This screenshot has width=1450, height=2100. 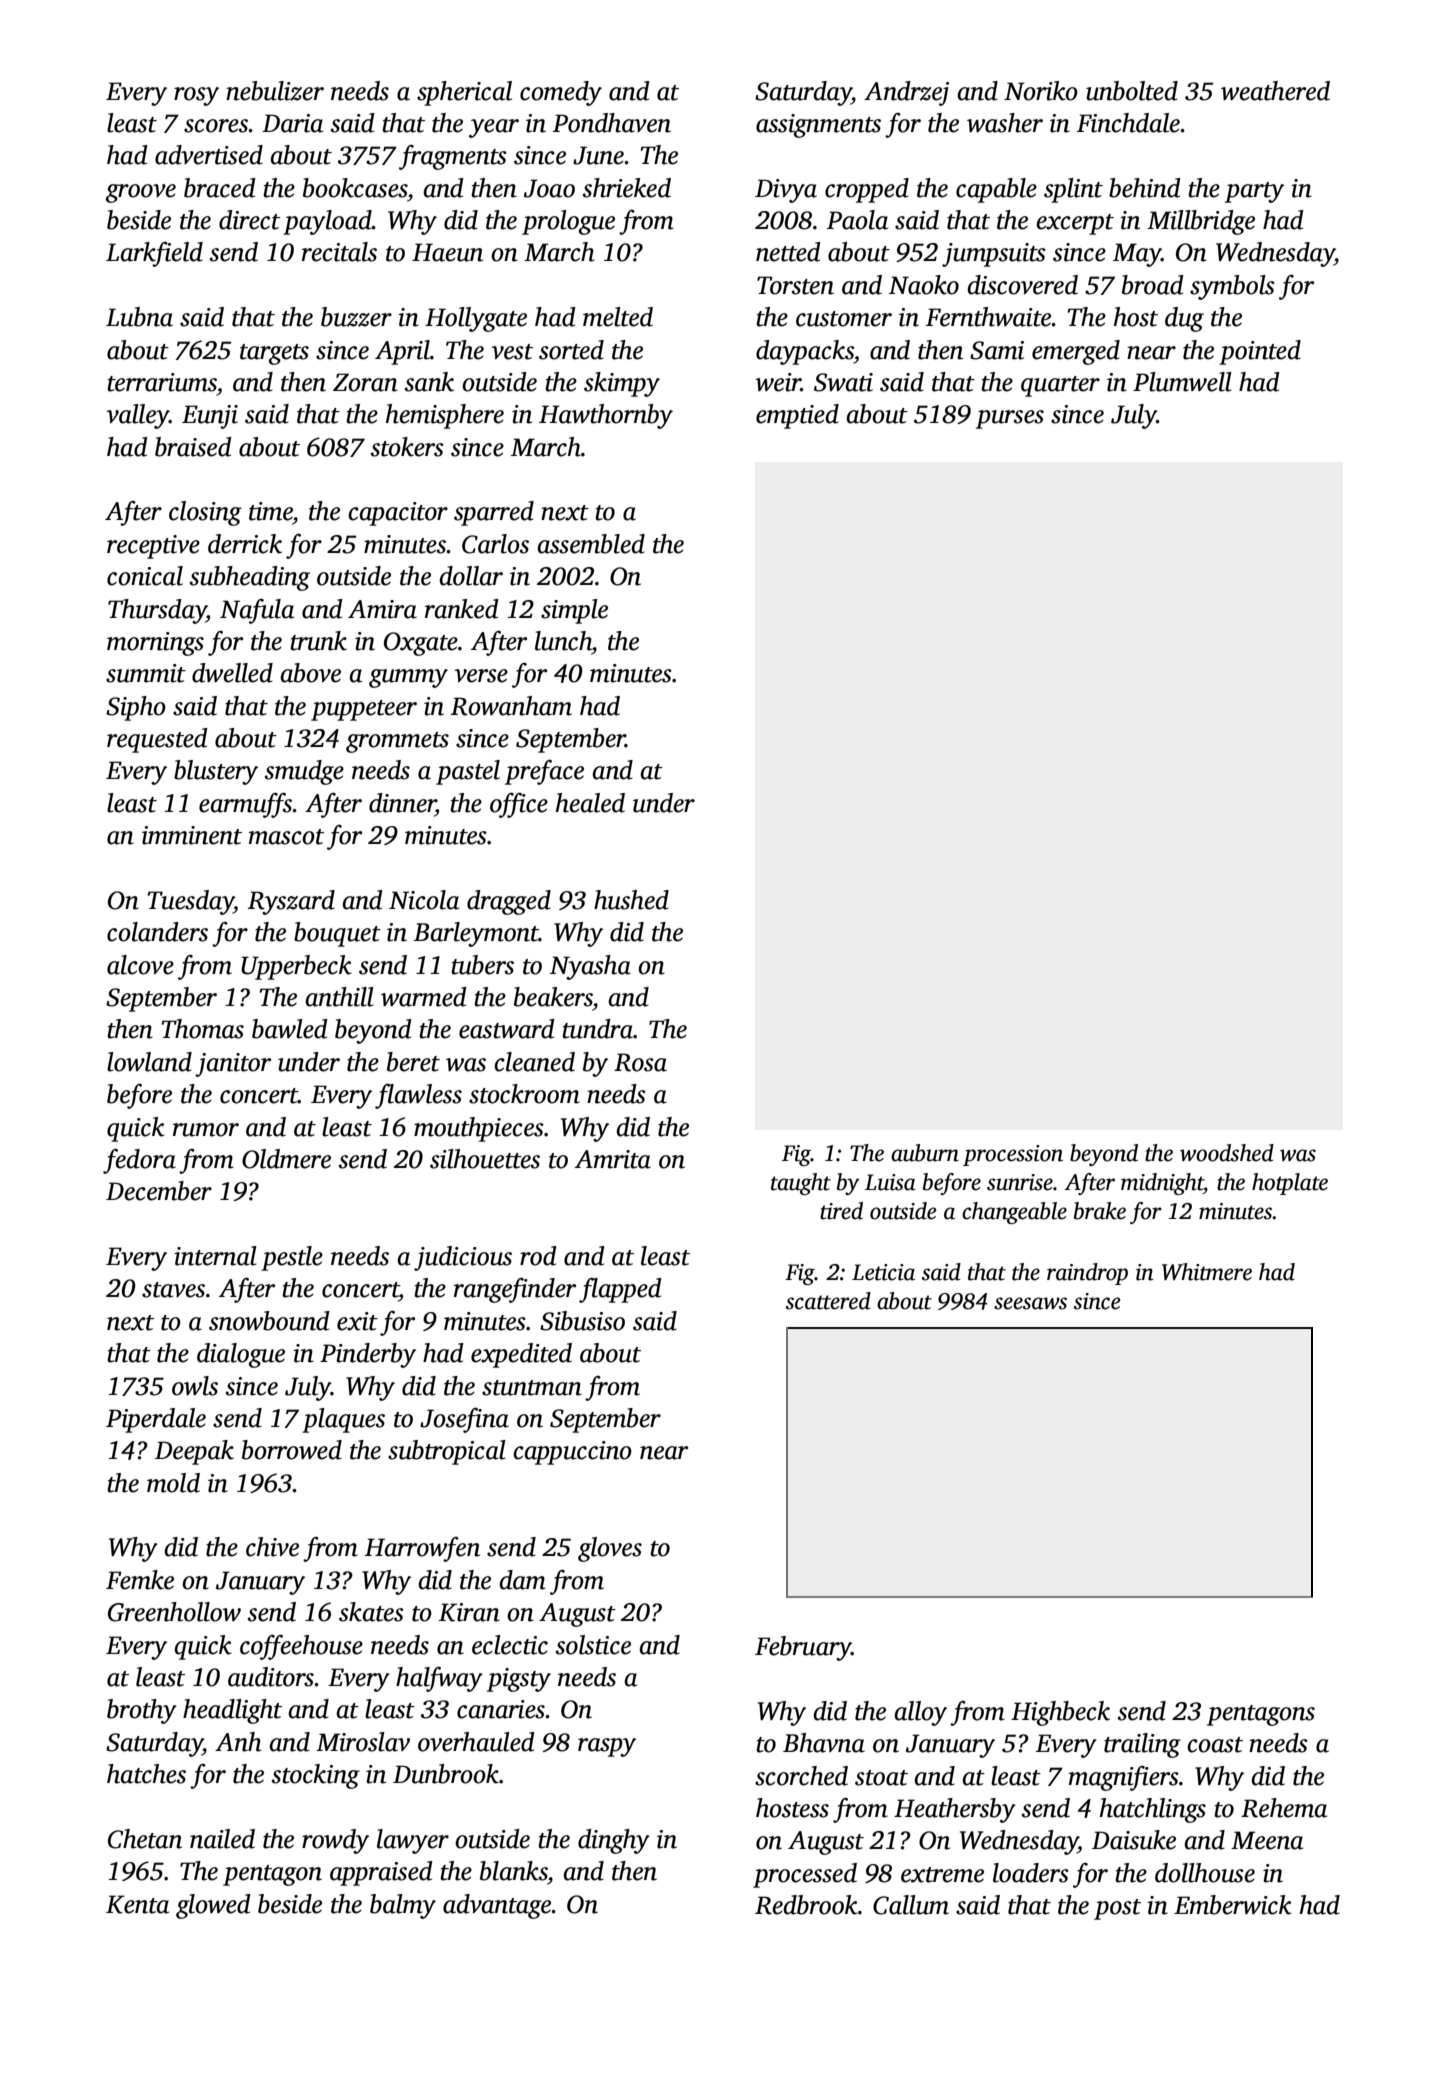 What do you see at coordinates (335, 1841) in the screenshot?
I see `rowdy` at bounding box center [335, 1841].
